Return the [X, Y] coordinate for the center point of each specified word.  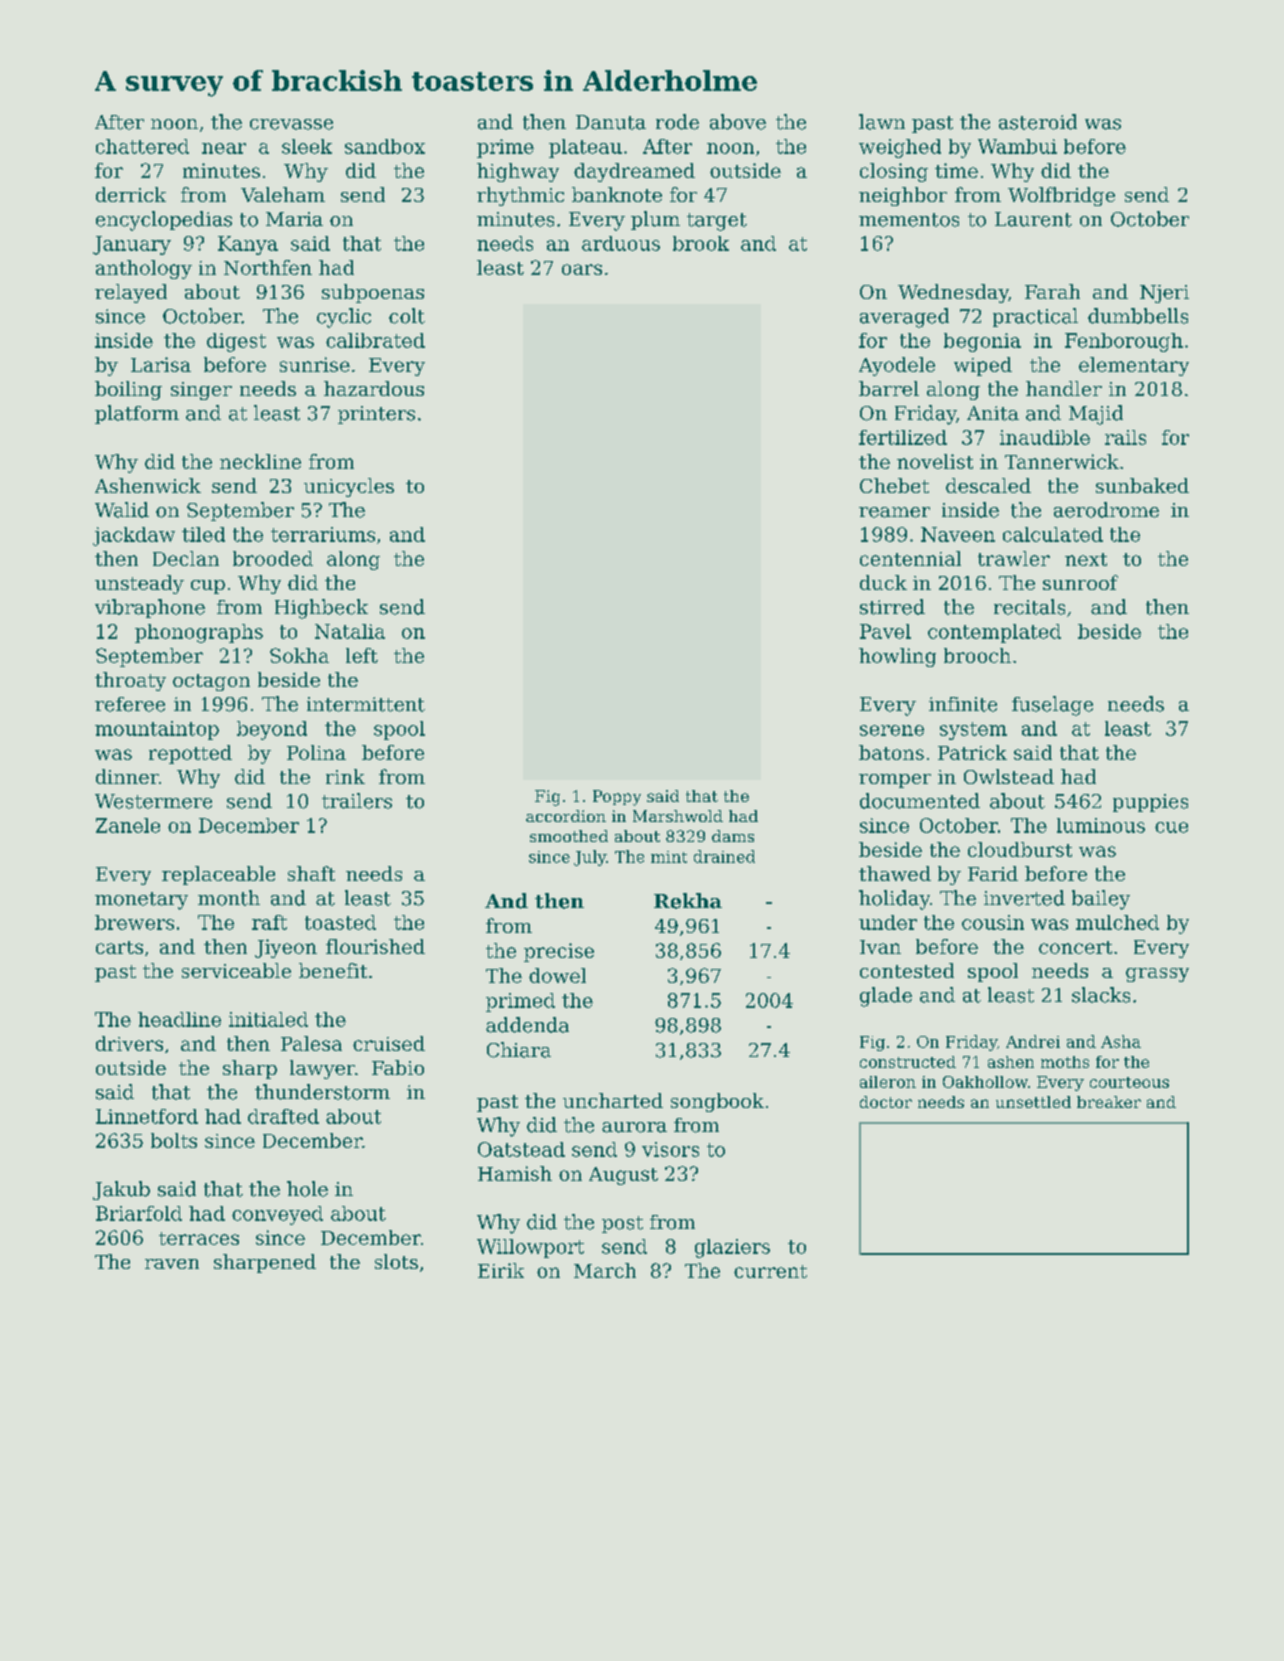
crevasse [291, 124]
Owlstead [1009, 776]
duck [883, 582]
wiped [983, 366]
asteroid [1038, 122]
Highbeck [321, 609]
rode [677, 122]
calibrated [375, 340]
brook [701, 243]
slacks [1101, 995]
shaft [311, 873]
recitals [1029, 607]
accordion [566, 816]
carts [119, 947]
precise [559, 952]
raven [172, 1264]
